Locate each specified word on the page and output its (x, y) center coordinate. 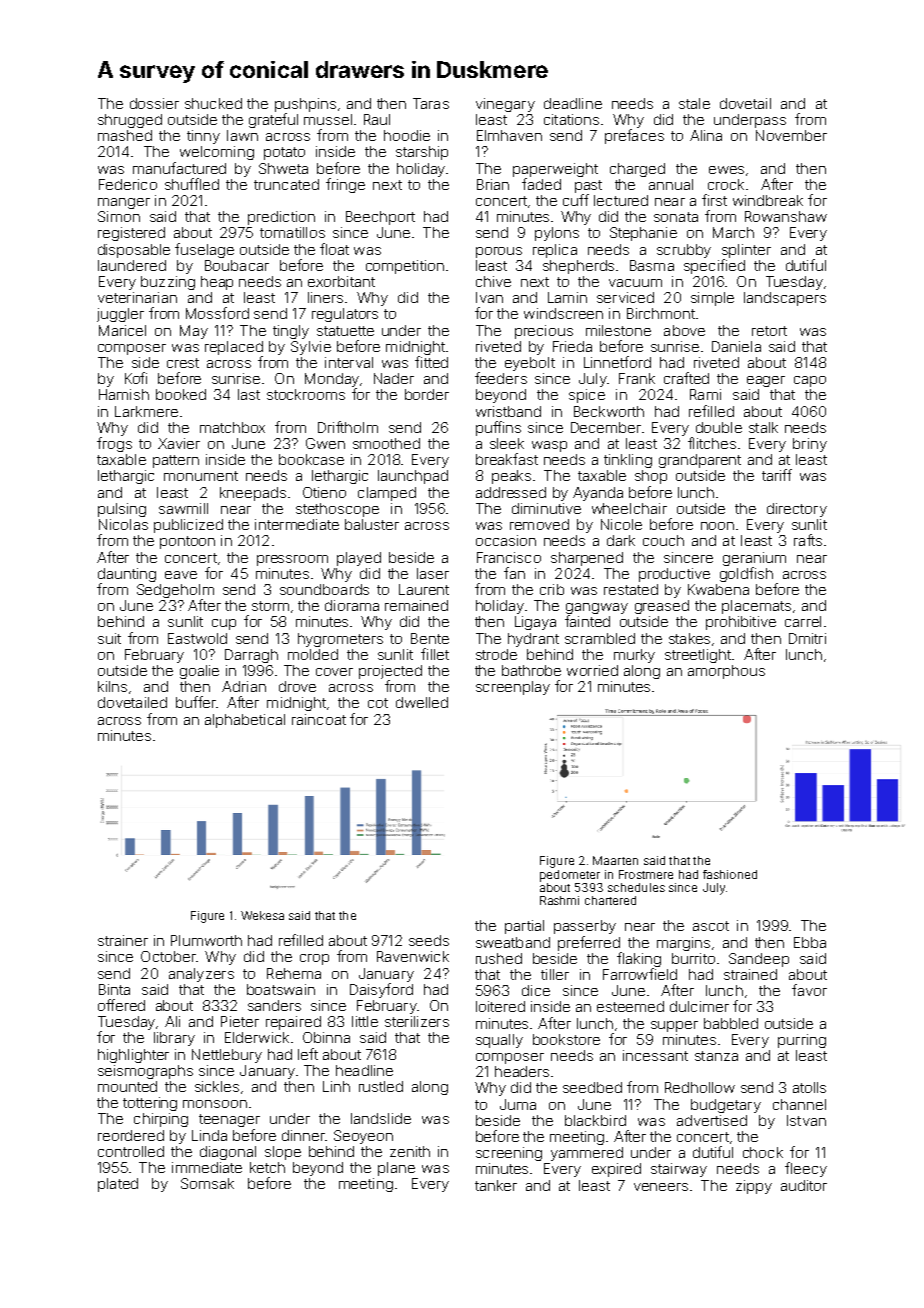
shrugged (130, 121)
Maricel (122, 330)
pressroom (292, 560)
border (427, 394)
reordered (131, 1135)
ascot (711, 926)
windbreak (768, 200)
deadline (573, 103)
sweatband (513, 942)
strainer (123, 940)
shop (651, 477)
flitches (712, 443)
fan (514, 573)
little (365, 1021)
